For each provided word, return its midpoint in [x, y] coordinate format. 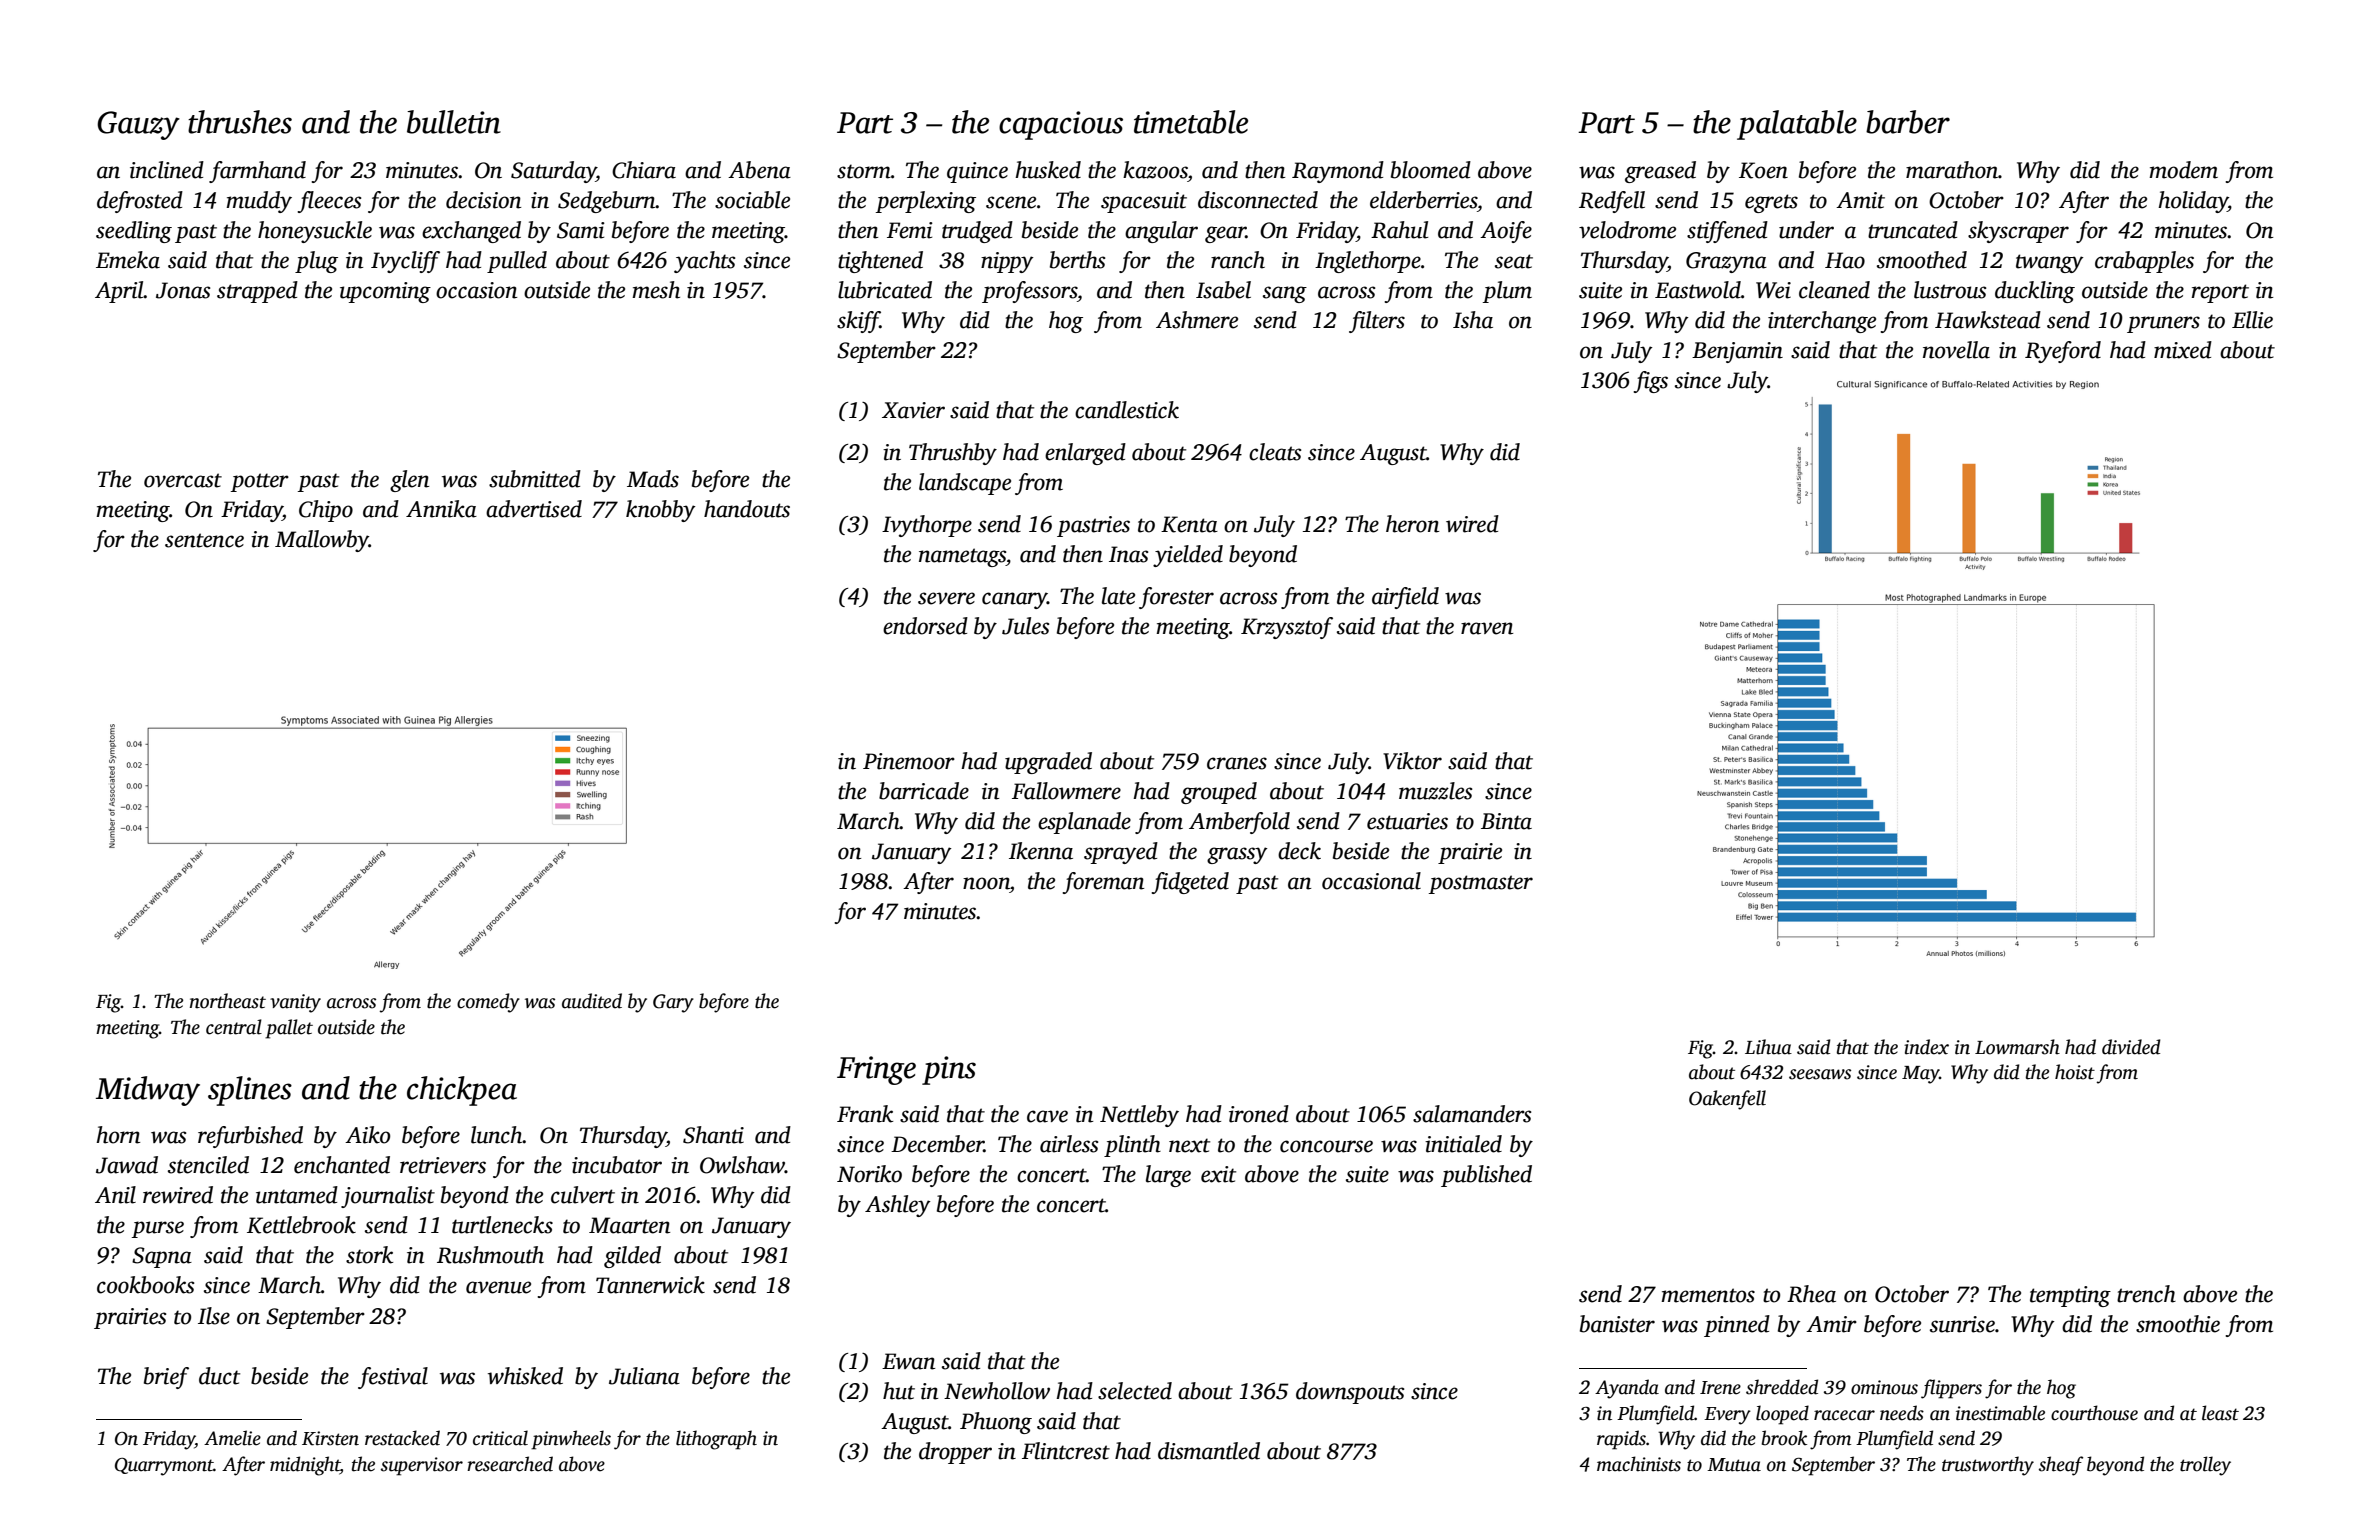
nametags [962, 557]
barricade [924, 791]
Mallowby [322, 541]
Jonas [183, 290]
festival [393, 1378]
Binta [1506, 821]
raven [1487, 628]
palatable [1797, 125]
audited [592, 1001]
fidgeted [1190, 883]
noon [986, 883]
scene [1011, 202]
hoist [2075, 1072]
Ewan [908, 1361]
